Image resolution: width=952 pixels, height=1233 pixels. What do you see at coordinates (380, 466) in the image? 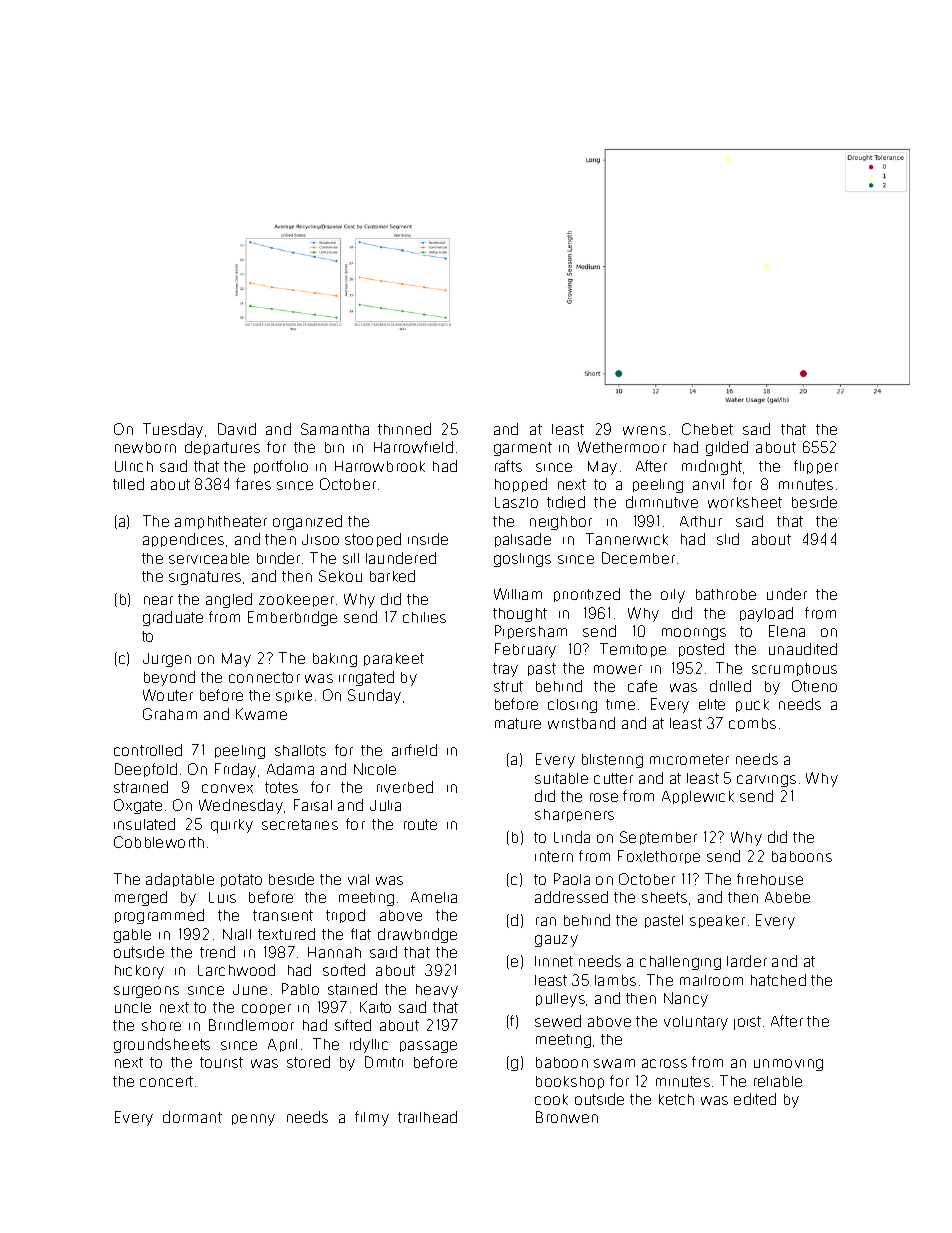
I see `Harrowbrook` at bounding box center [380, 466].
